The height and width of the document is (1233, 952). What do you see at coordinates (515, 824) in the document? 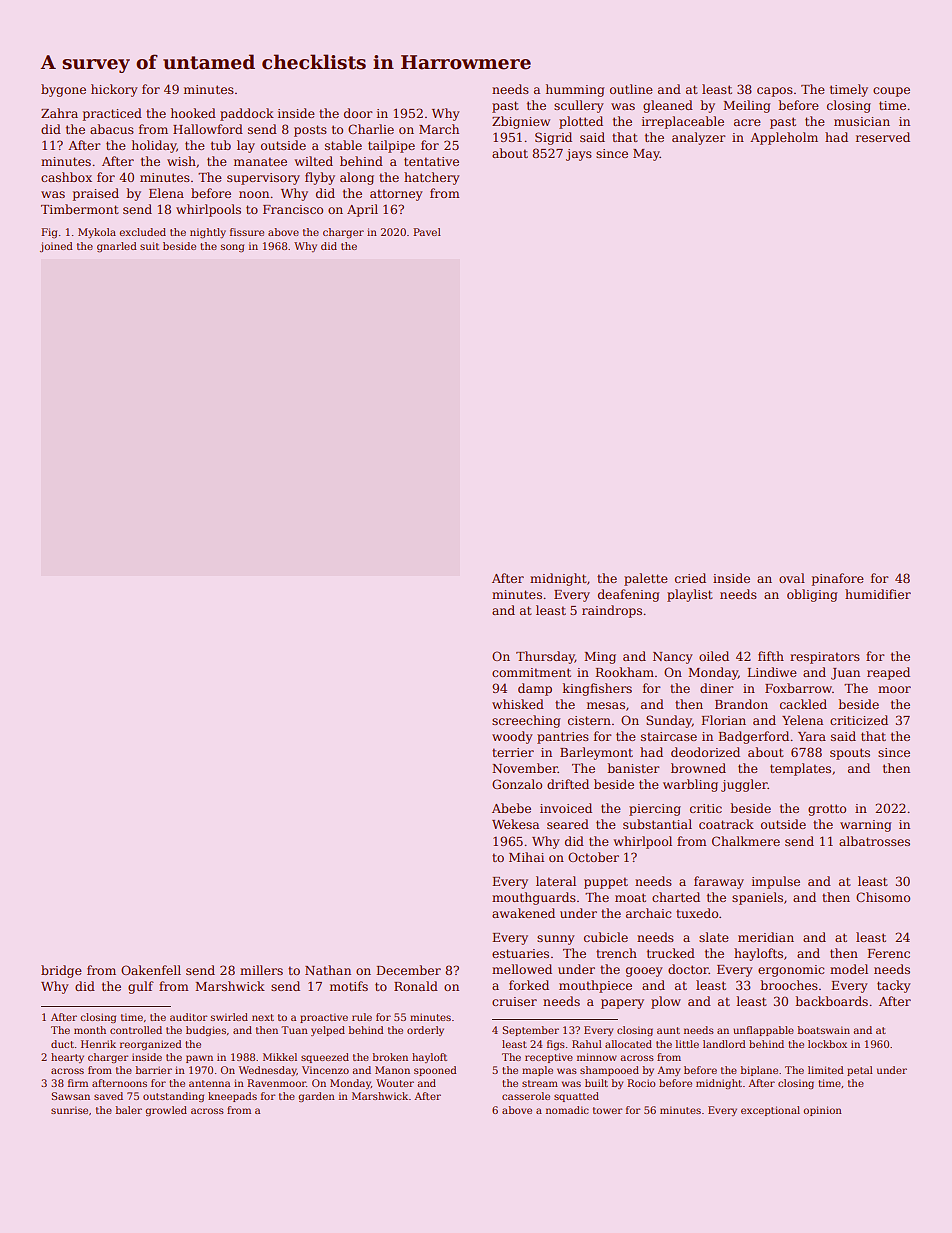
I see `Wekesa` at bounding box center [515, 824].
